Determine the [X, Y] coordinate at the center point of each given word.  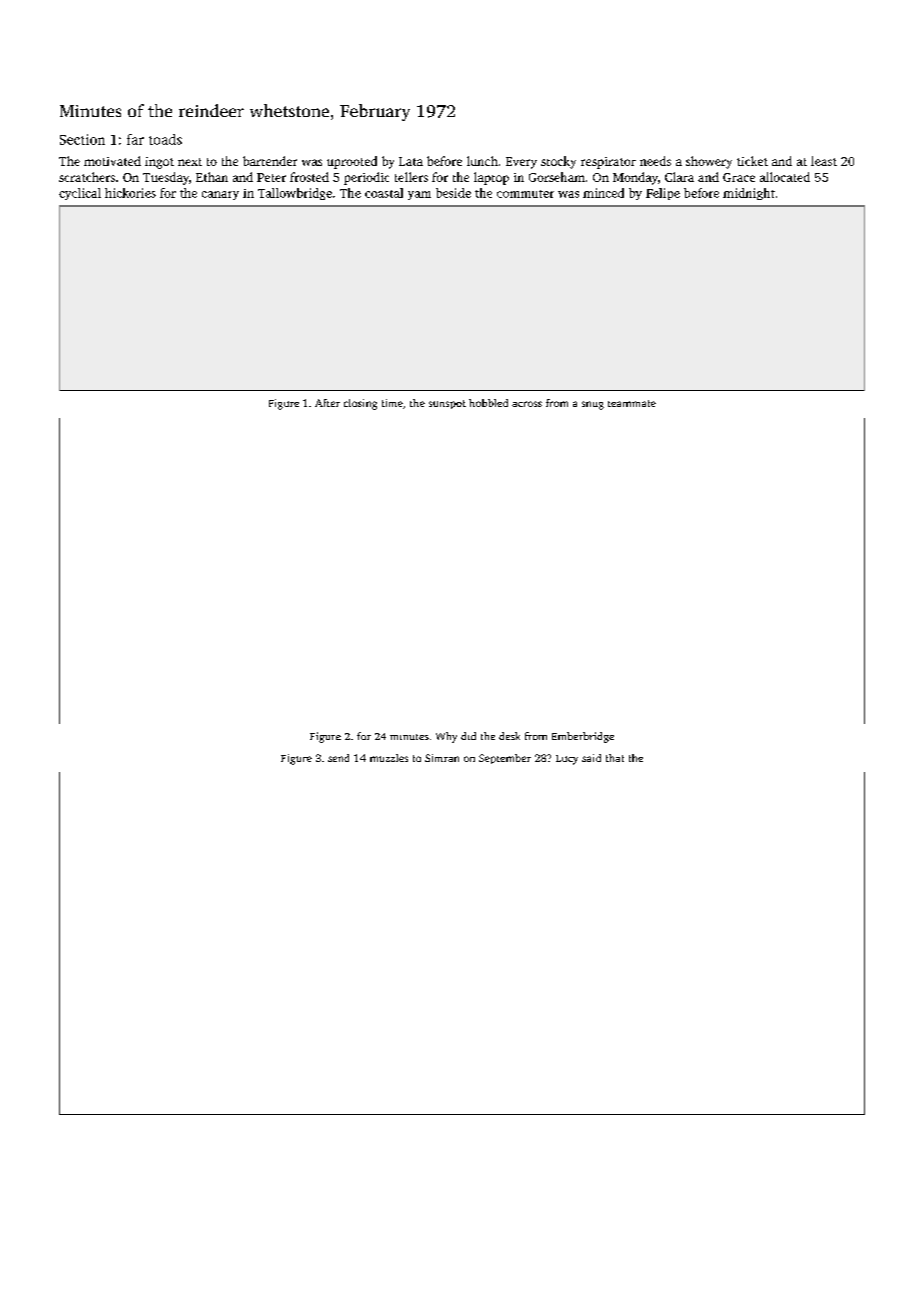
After [327, 403]
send [338, 758]
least [824, 161]
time [392, 403]
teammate [632, 403]
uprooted [352, 162]
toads [165, 139]
